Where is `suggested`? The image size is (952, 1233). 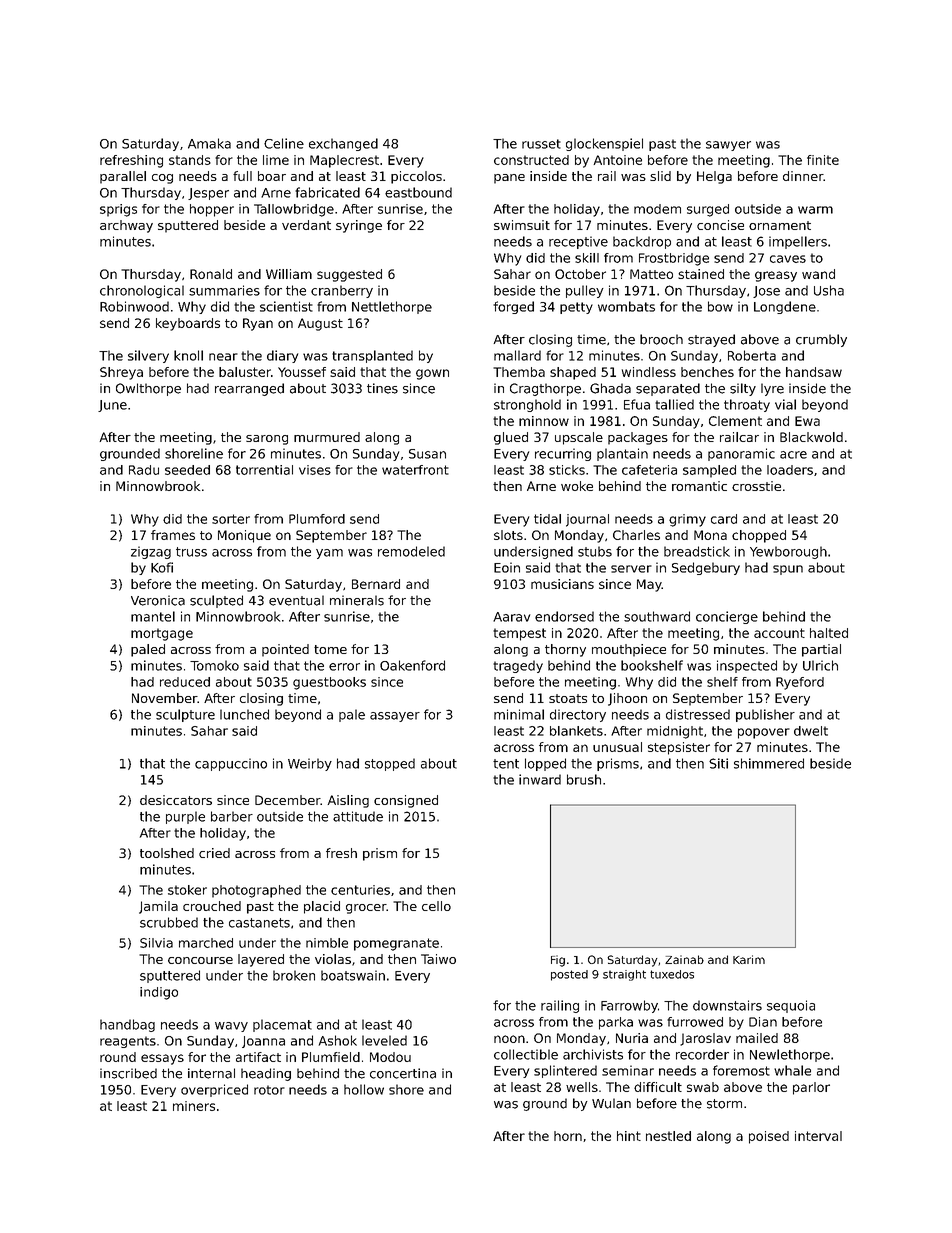
suggested is located at coordinates (349, 275).
